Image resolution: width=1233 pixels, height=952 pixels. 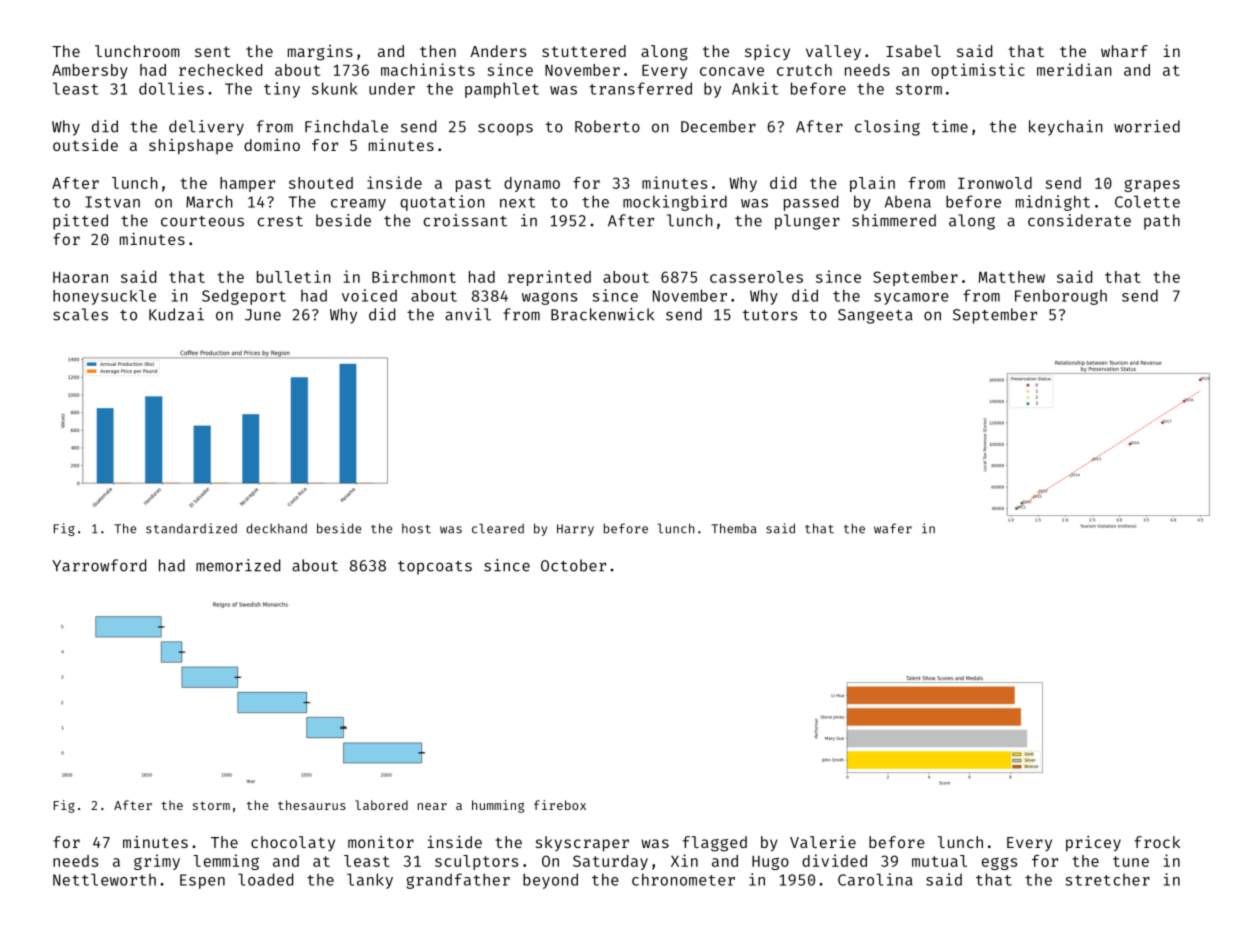 I want to click on Kudzai, so click(x=176, y=314).
